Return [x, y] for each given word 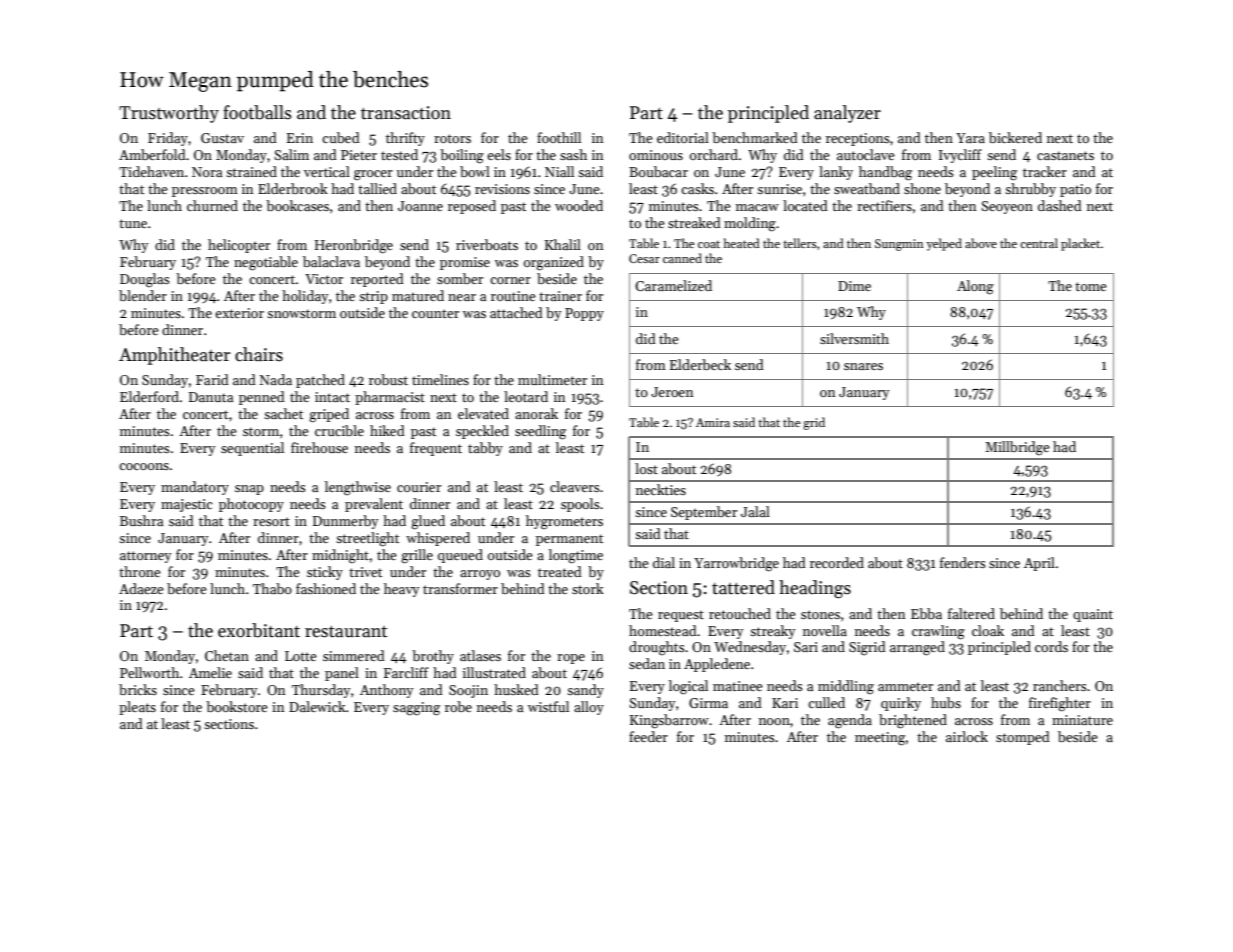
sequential [252, 449]
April [1039, 564]
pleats [137, 708]
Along [975, 287]
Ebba [926, 613]
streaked [694, 222]
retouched [740, 613]
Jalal [755, 511]
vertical [327, 171]
